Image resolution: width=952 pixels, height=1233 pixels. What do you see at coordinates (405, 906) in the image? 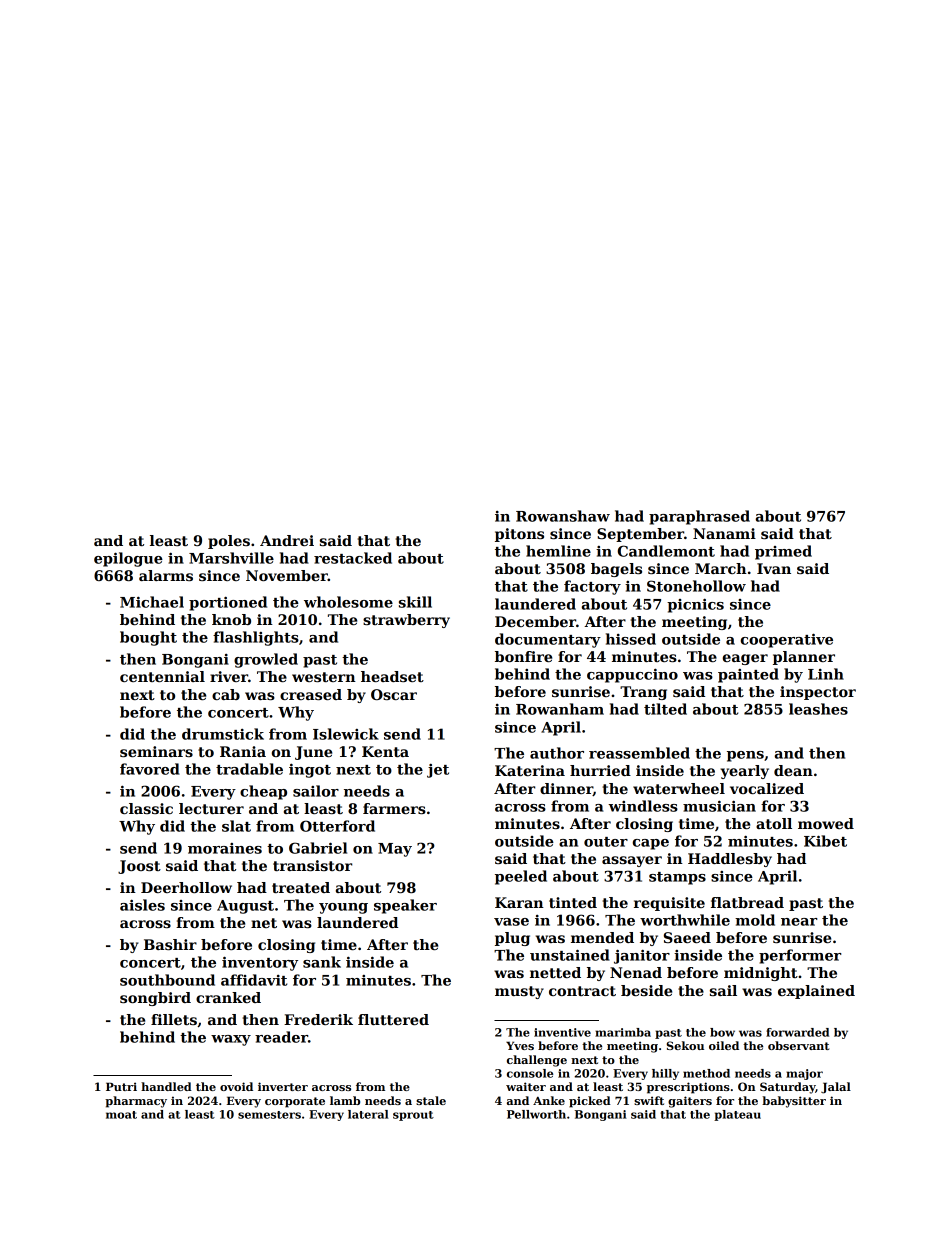
I see `speaker` at bounding box center [405, 906].
